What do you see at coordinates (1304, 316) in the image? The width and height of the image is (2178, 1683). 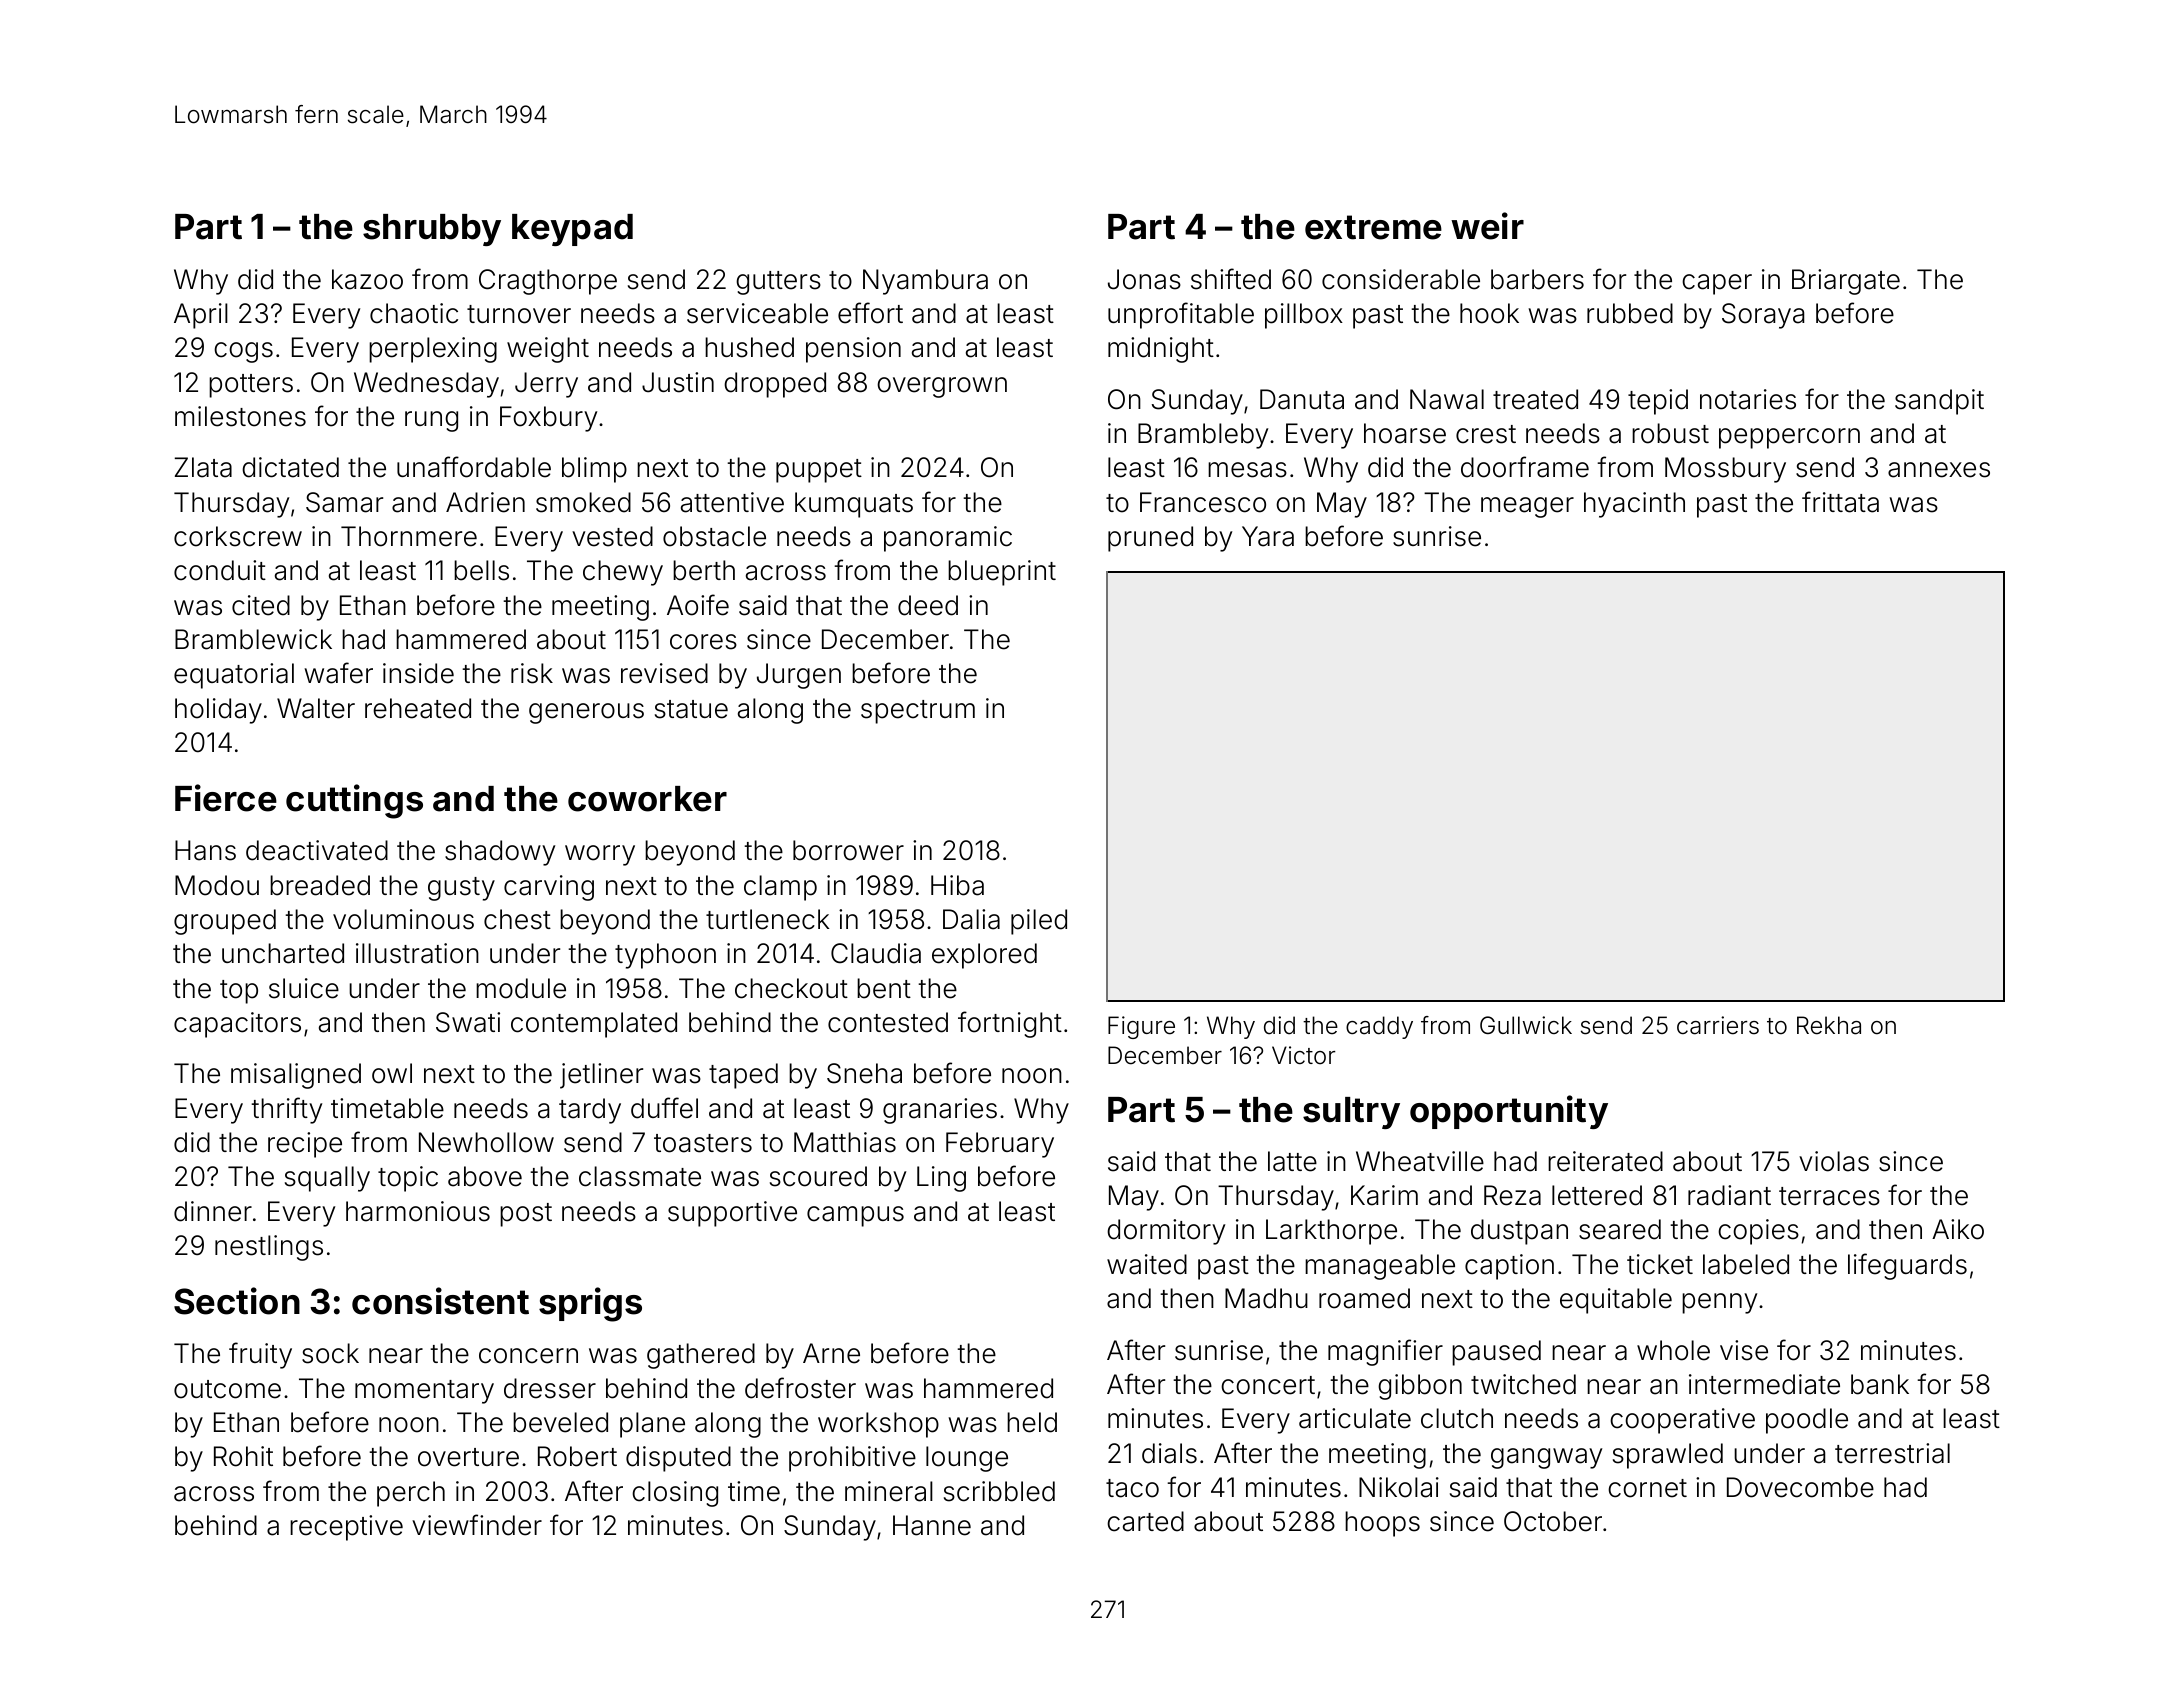 I see `pillbox` at bounding box center [1304, 316].
